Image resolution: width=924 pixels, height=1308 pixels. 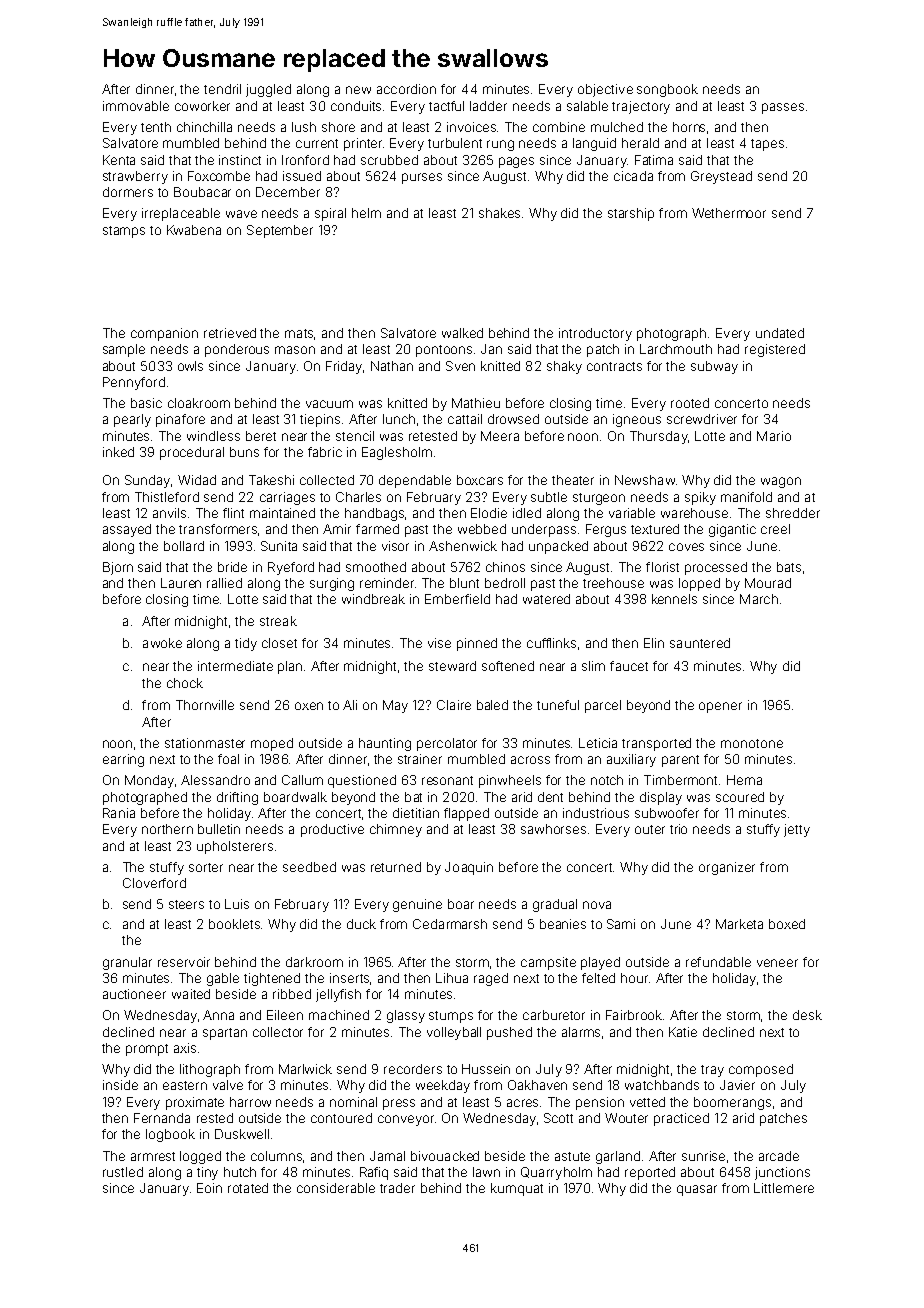 What do you see at coordinates (185, 683) in the image?
I see `chock` at bounding box center [185, 683].
